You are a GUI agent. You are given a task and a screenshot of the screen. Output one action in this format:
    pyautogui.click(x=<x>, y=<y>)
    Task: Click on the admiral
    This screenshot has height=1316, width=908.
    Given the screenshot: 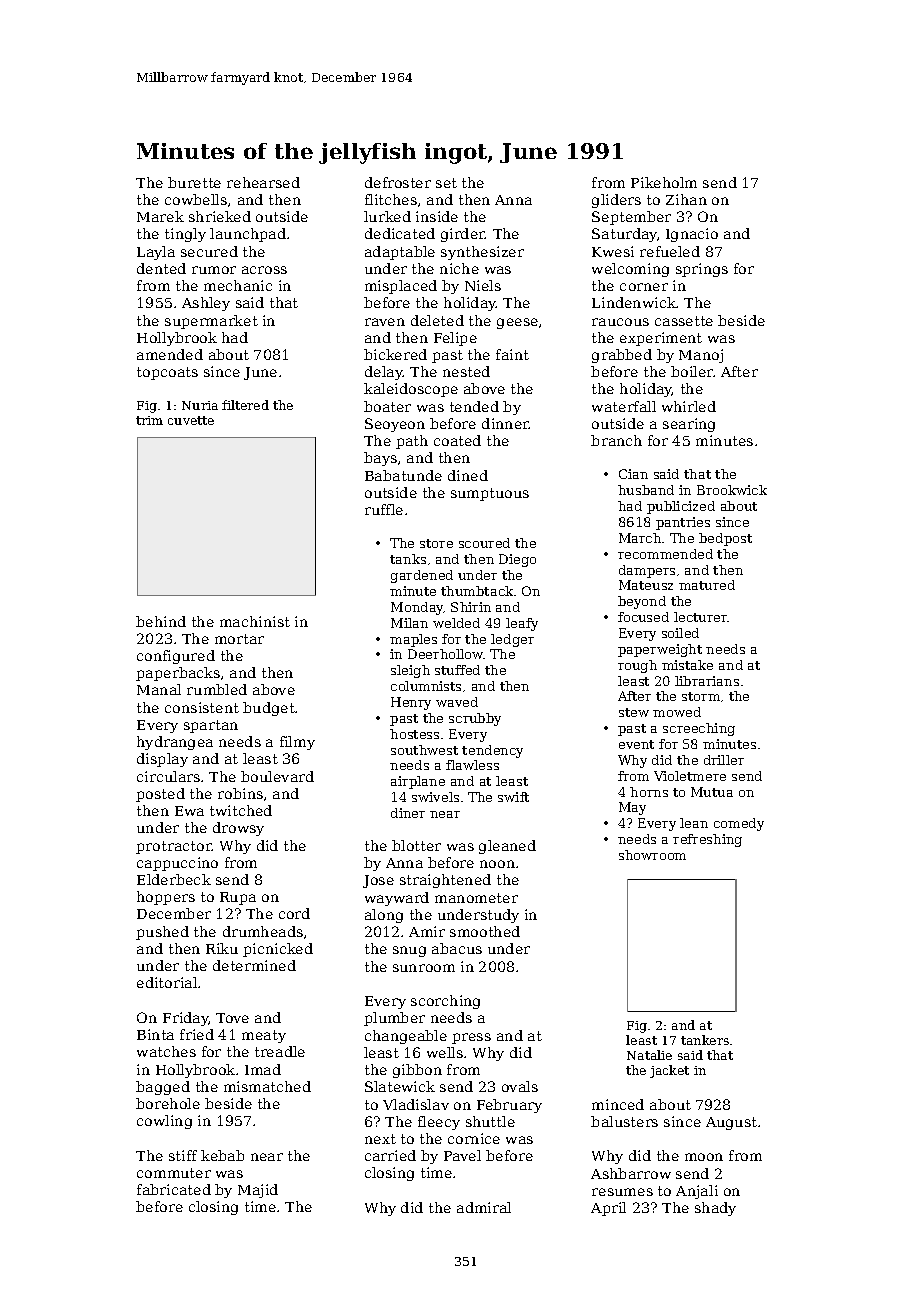 What is the action you would take?
    pyautogui.click(x=484, y=1207)
